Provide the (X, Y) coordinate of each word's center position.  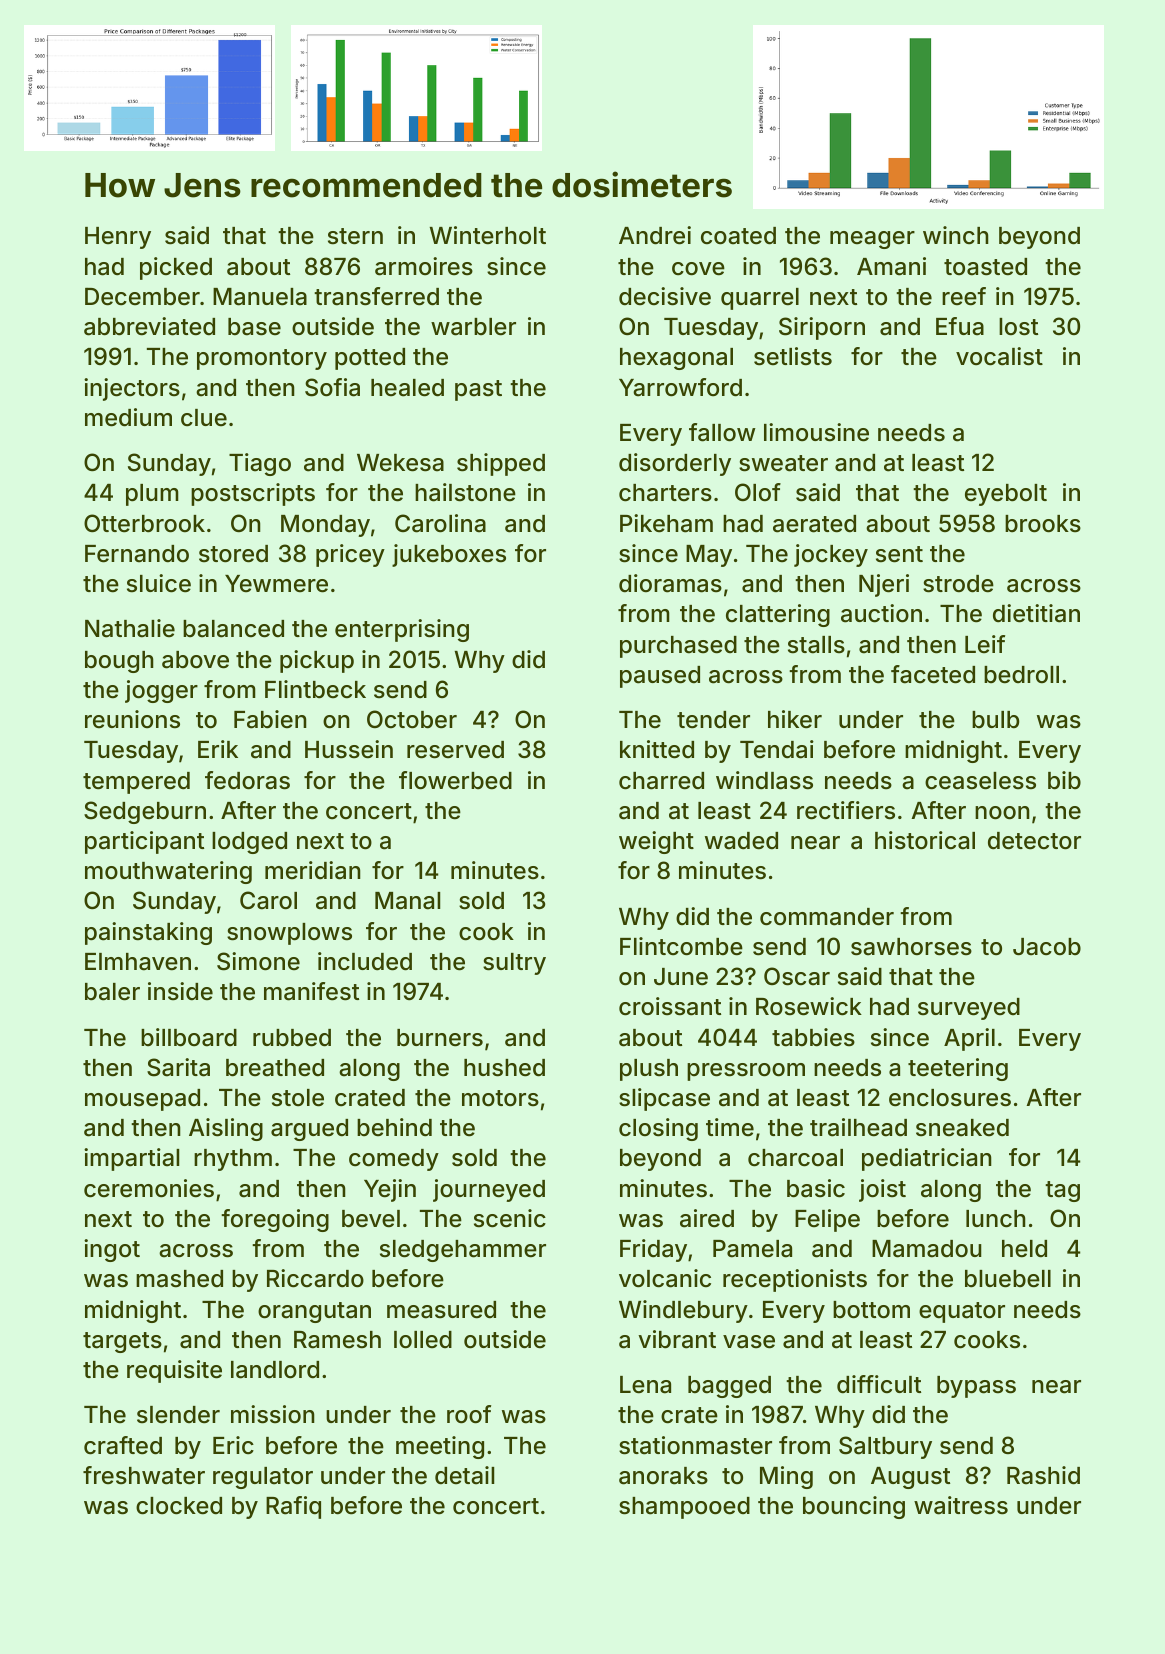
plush (649, 1070)
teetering (958, 1069)
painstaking (148, 933)
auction (881, 613)
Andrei (655, 235)
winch (956, 235)
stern (355, 236)
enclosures (950, 1098)
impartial (131, 1159)
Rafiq (293, 1507)
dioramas (670, 583)
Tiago (260, 464)
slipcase (664, 1099)
